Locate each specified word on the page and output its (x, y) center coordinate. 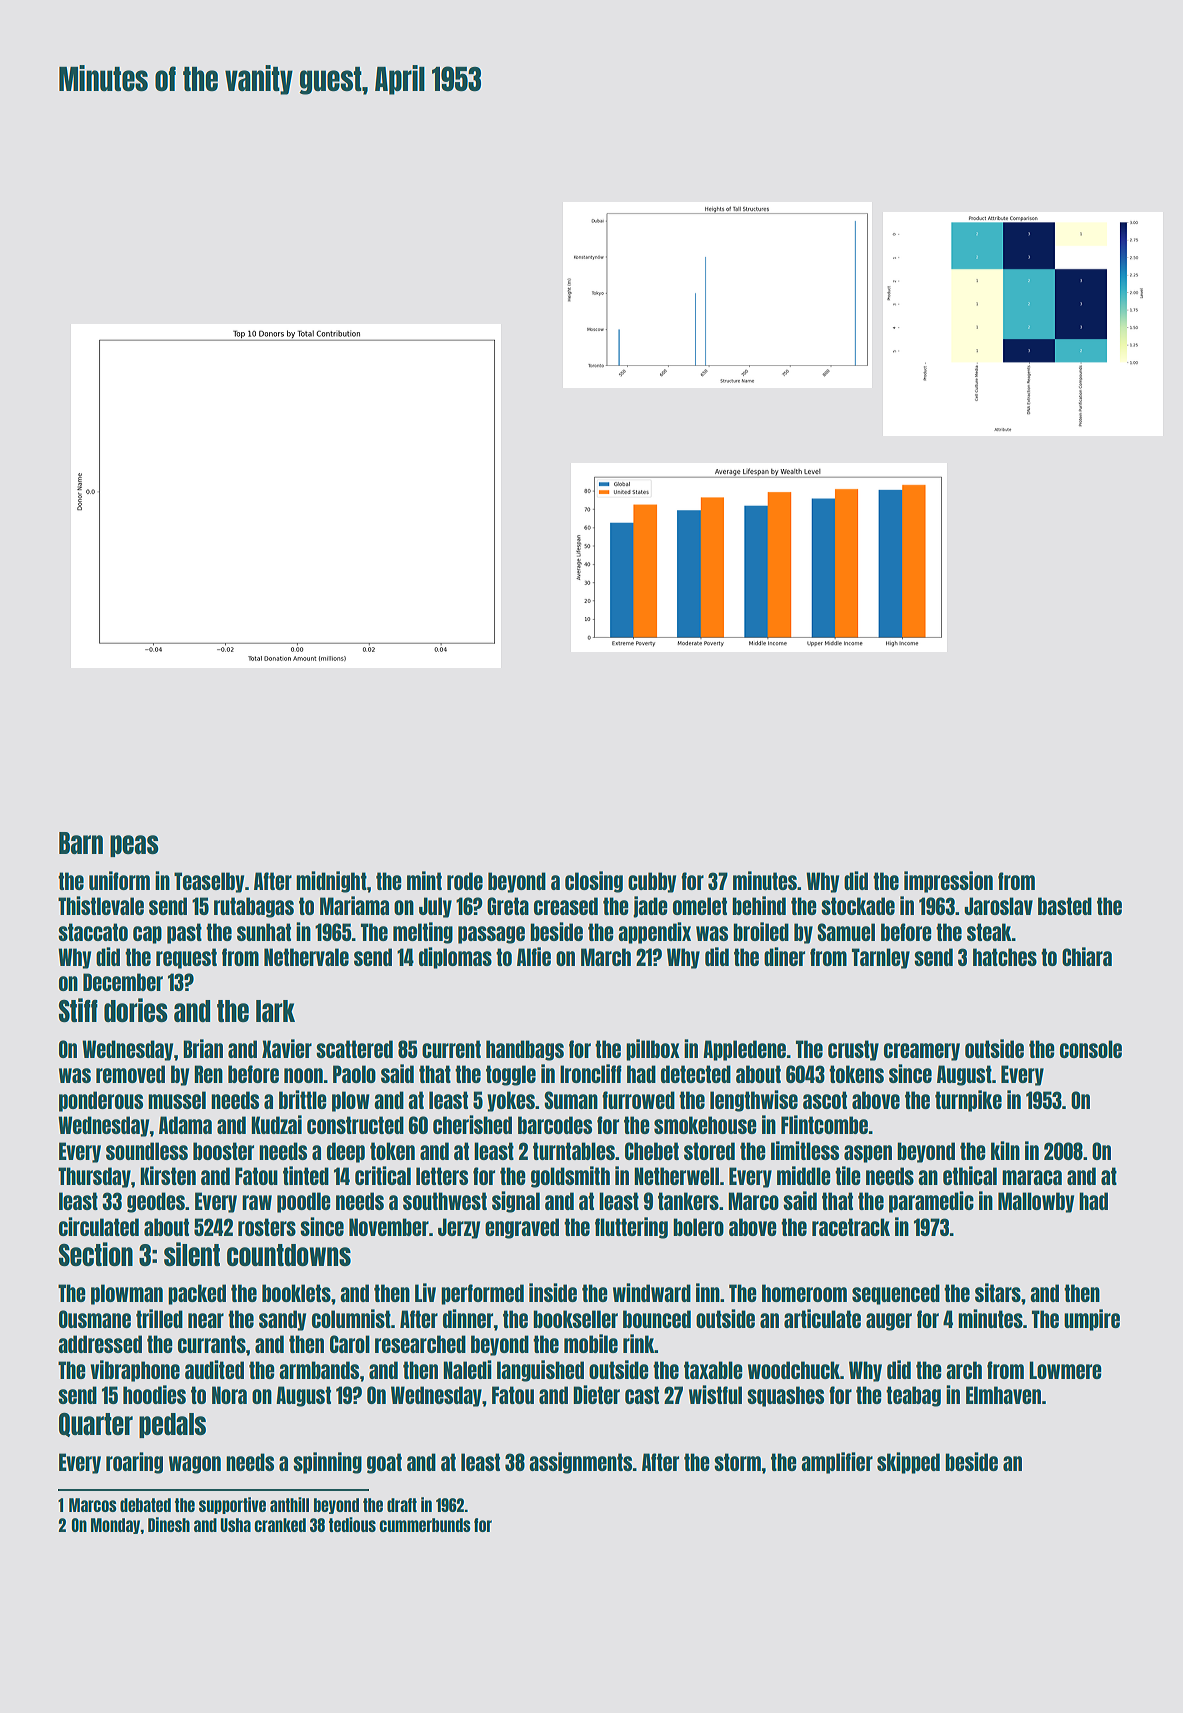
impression (948, 882)
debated (145, 1505)
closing (594, 882)
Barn (81, 843)
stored (709, 1151)
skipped (908, 1463)
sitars (998, 1292)
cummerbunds (425, 1525)
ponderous (101, 1101)
